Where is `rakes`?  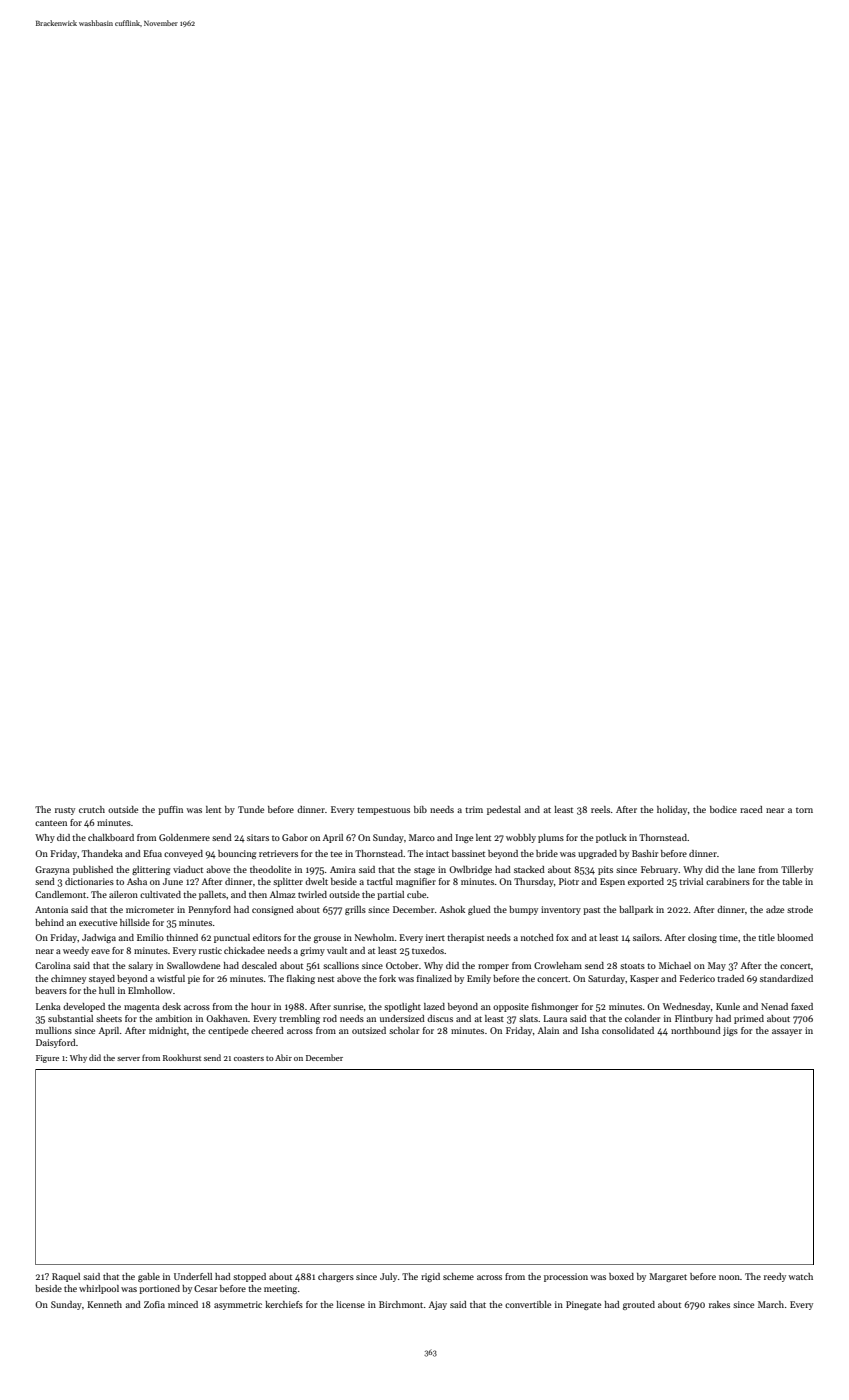 rakes is located at coordinates (719, 1304).
